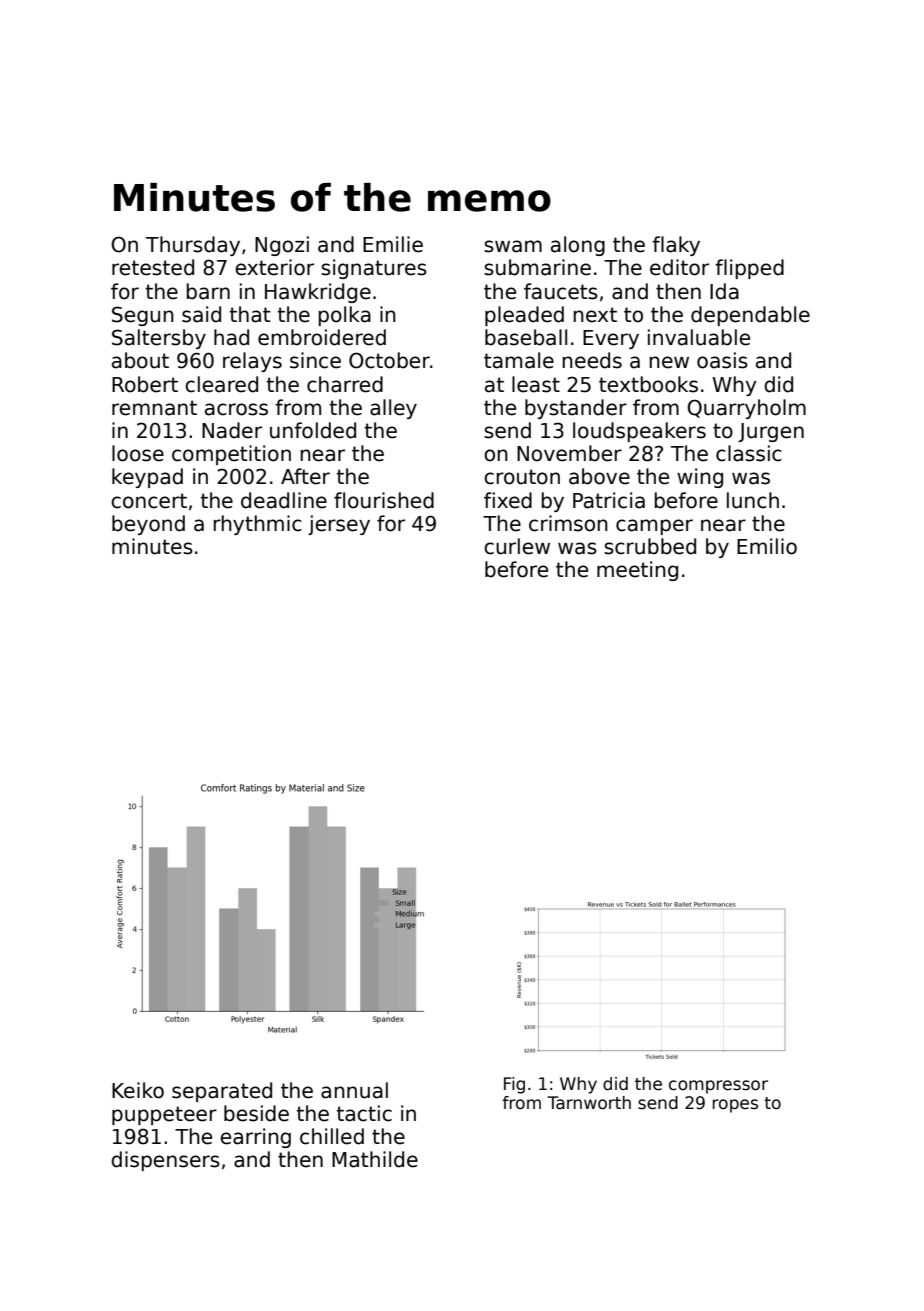 The width and height of the image is (924, 1311). What do you see at coordinates (767, 546) in the image?
I see `Emilio` at bounding box center [767, 546].
